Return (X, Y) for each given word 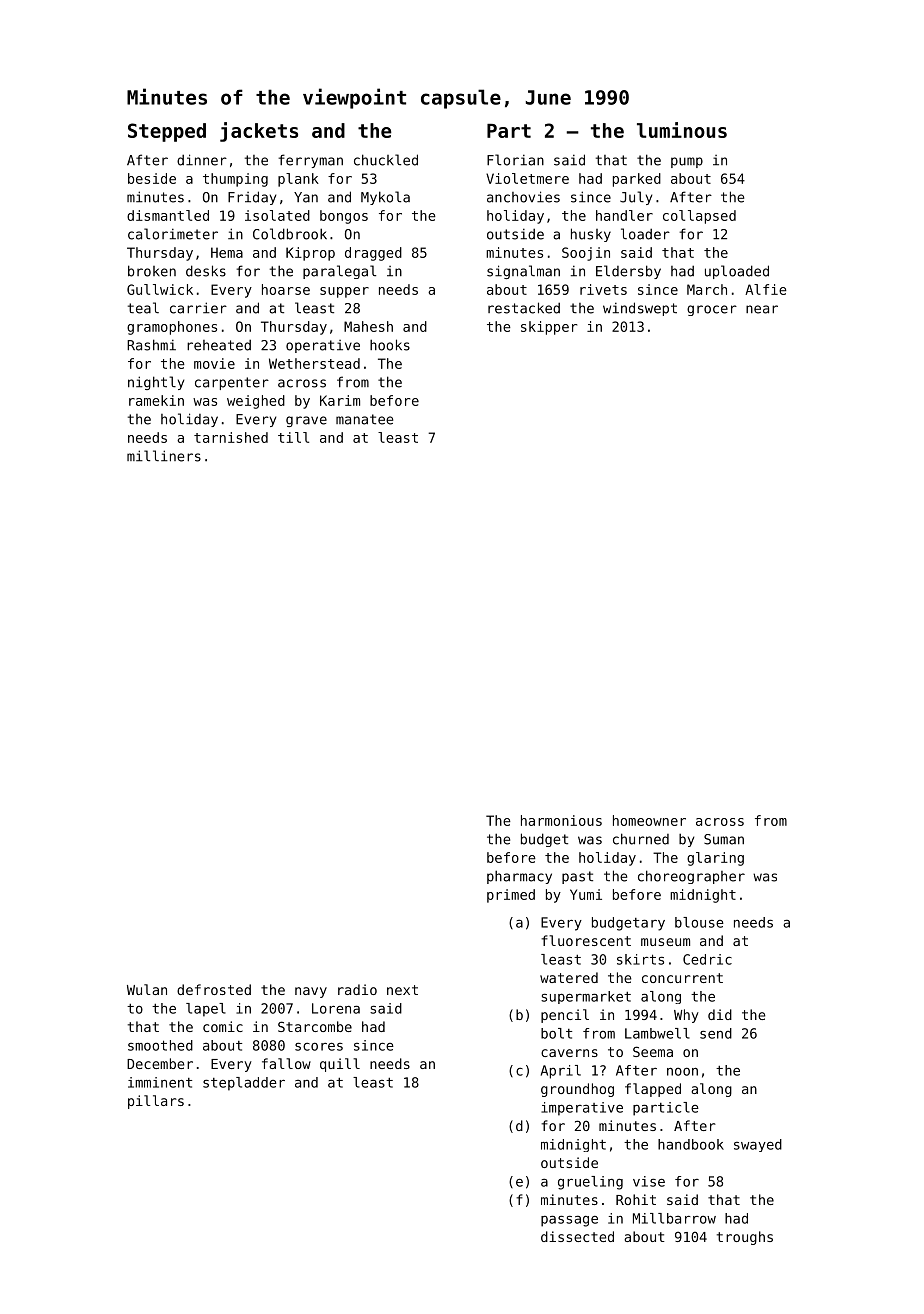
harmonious (561, 820)
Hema (227, 252)
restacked (524, 308)
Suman (724, 839)
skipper (549, 328)
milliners (164, 456)
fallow (286, 1063)
